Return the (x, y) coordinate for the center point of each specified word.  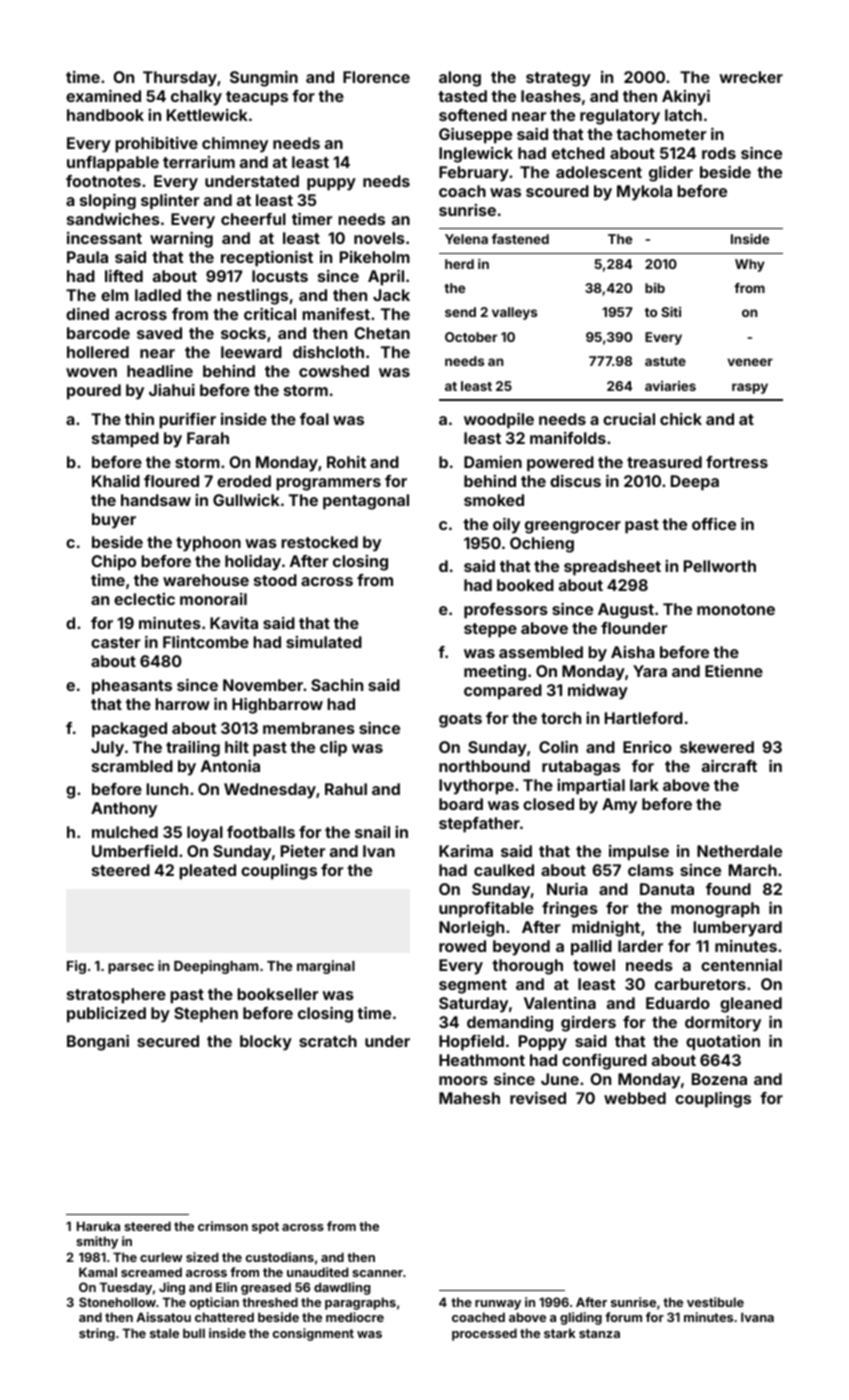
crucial (629, 419)
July (107, 749)
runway (498, 1305)
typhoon (208, 544)
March (753, 870)
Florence (376, 77)
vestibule (715, 1302)
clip (333, 749)
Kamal (98, 1272)
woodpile (499, 421)
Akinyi (686, 98)
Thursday (180, 79)
